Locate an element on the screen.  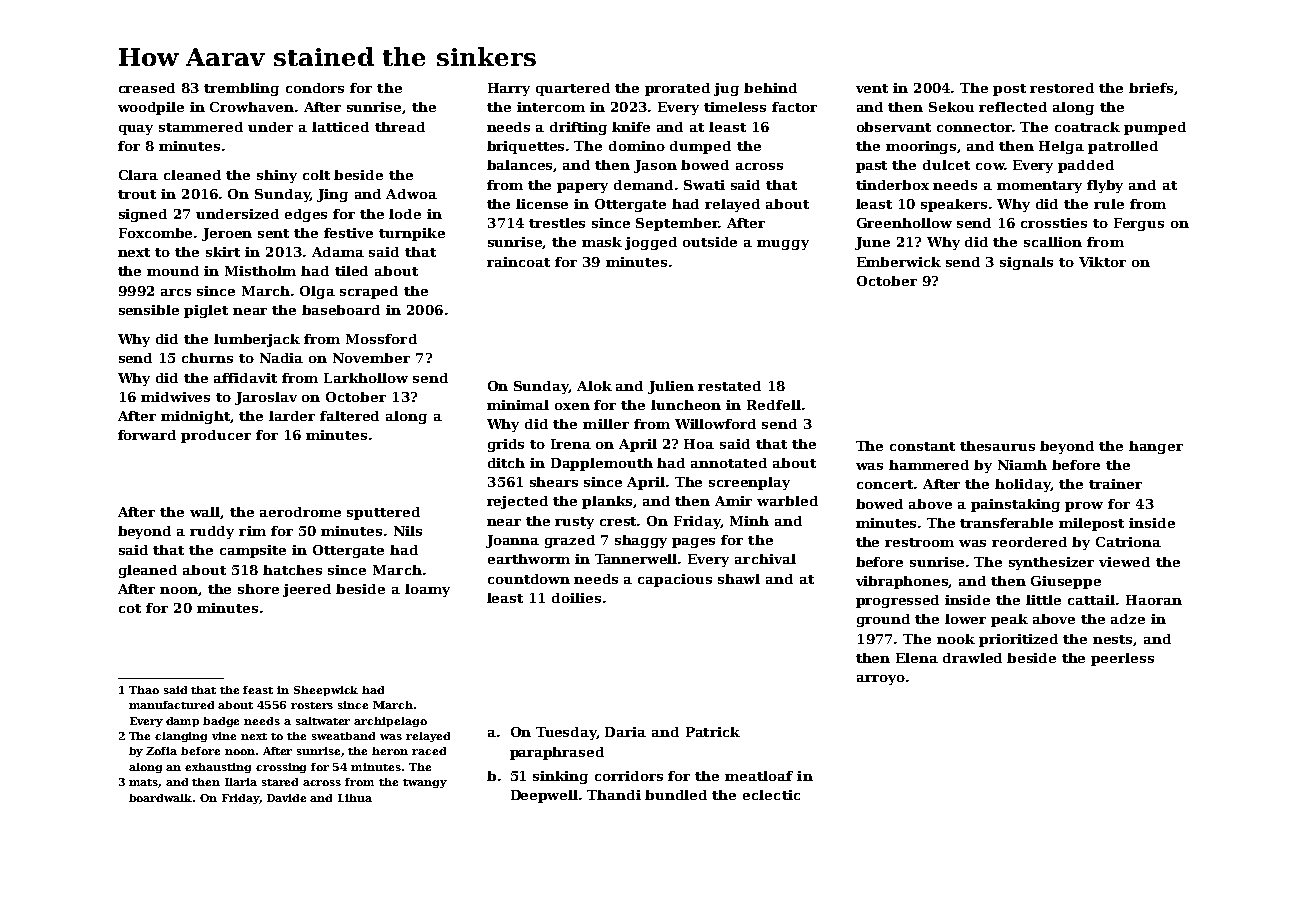
Viktor is located at coordinates (1102, 262).
